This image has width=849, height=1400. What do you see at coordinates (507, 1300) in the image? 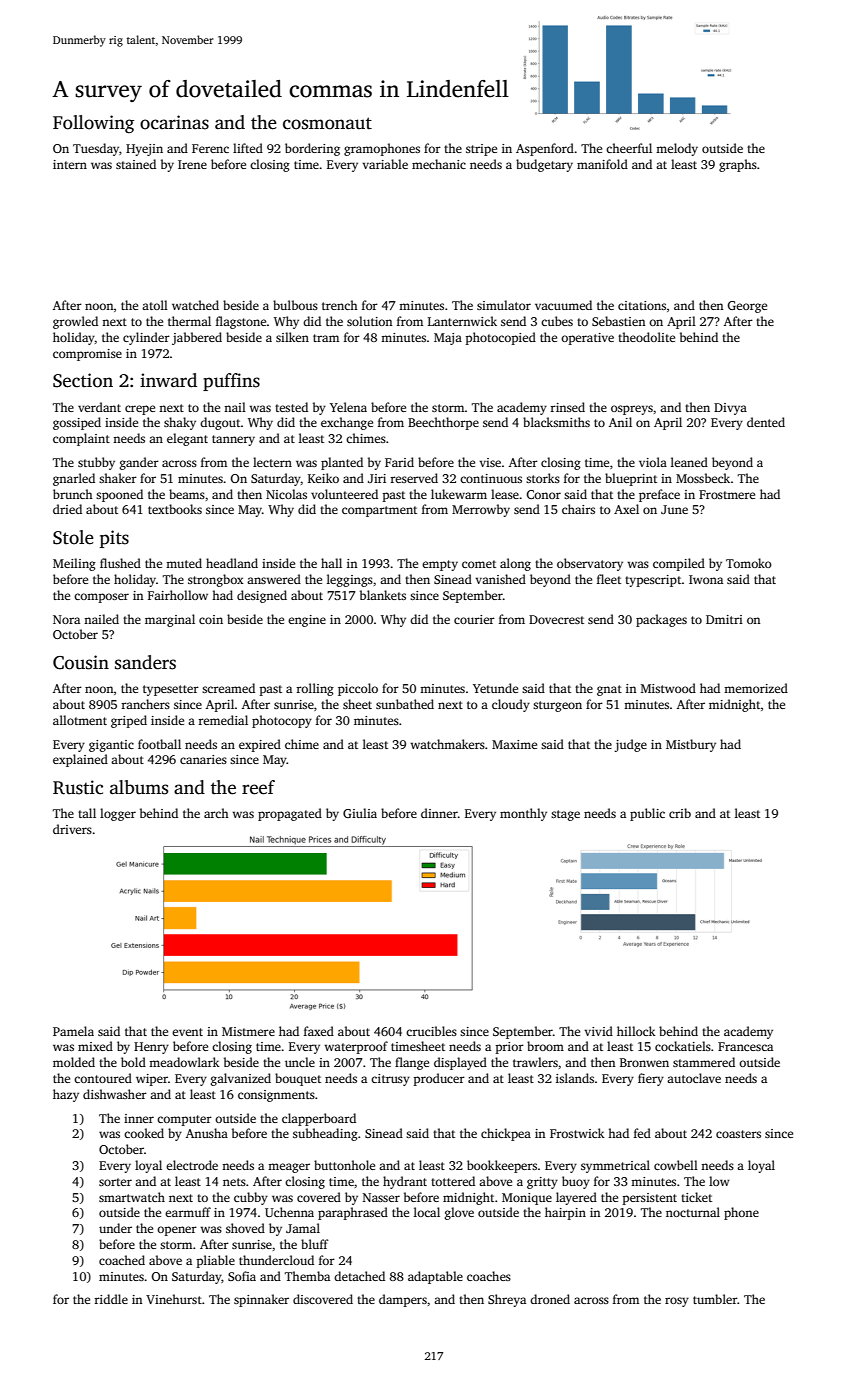
I see `Shreya` at bounding box center [507, 1300].
